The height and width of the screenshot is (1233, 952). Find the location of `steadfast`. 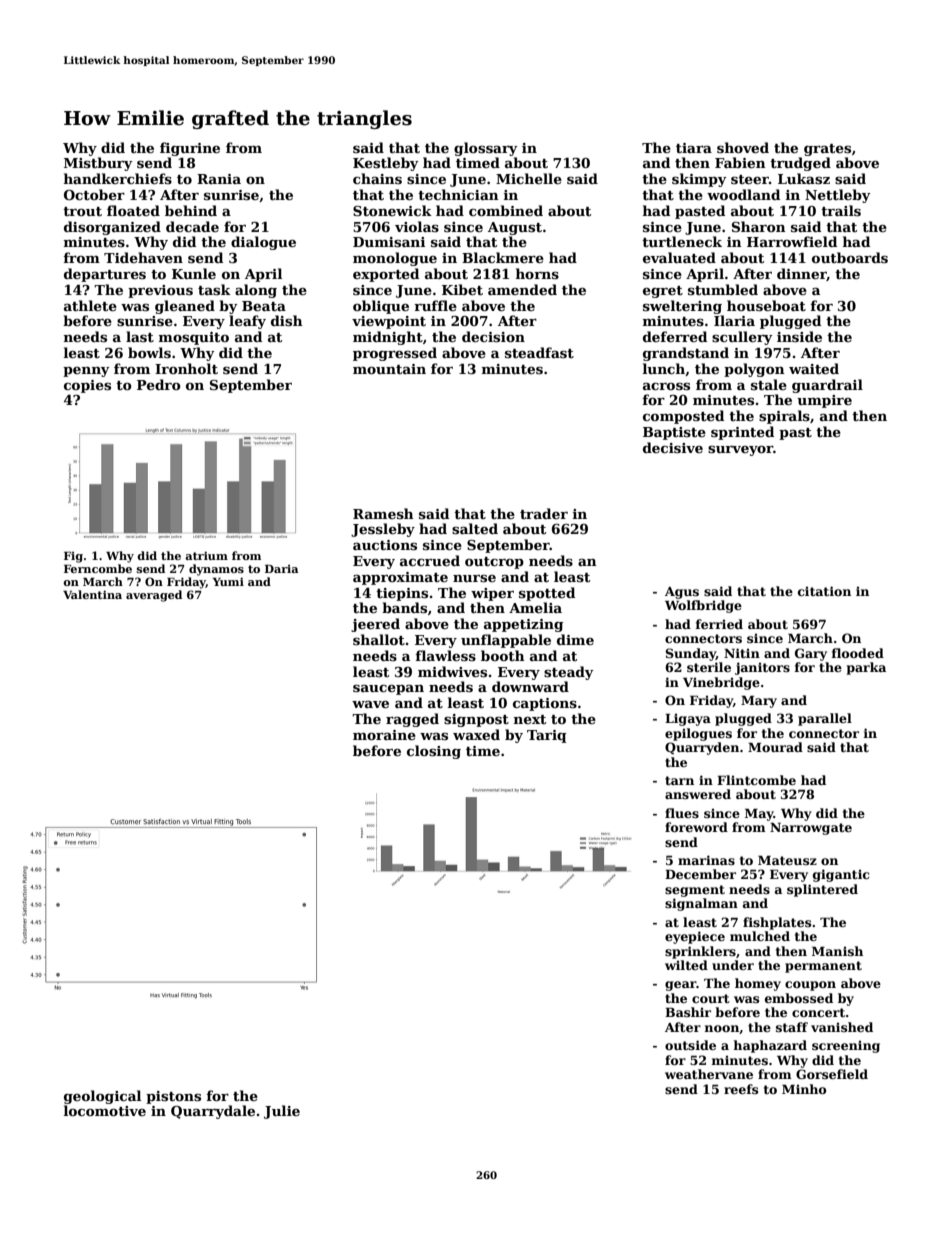

steadfast is located at coordinates (539, 352).
